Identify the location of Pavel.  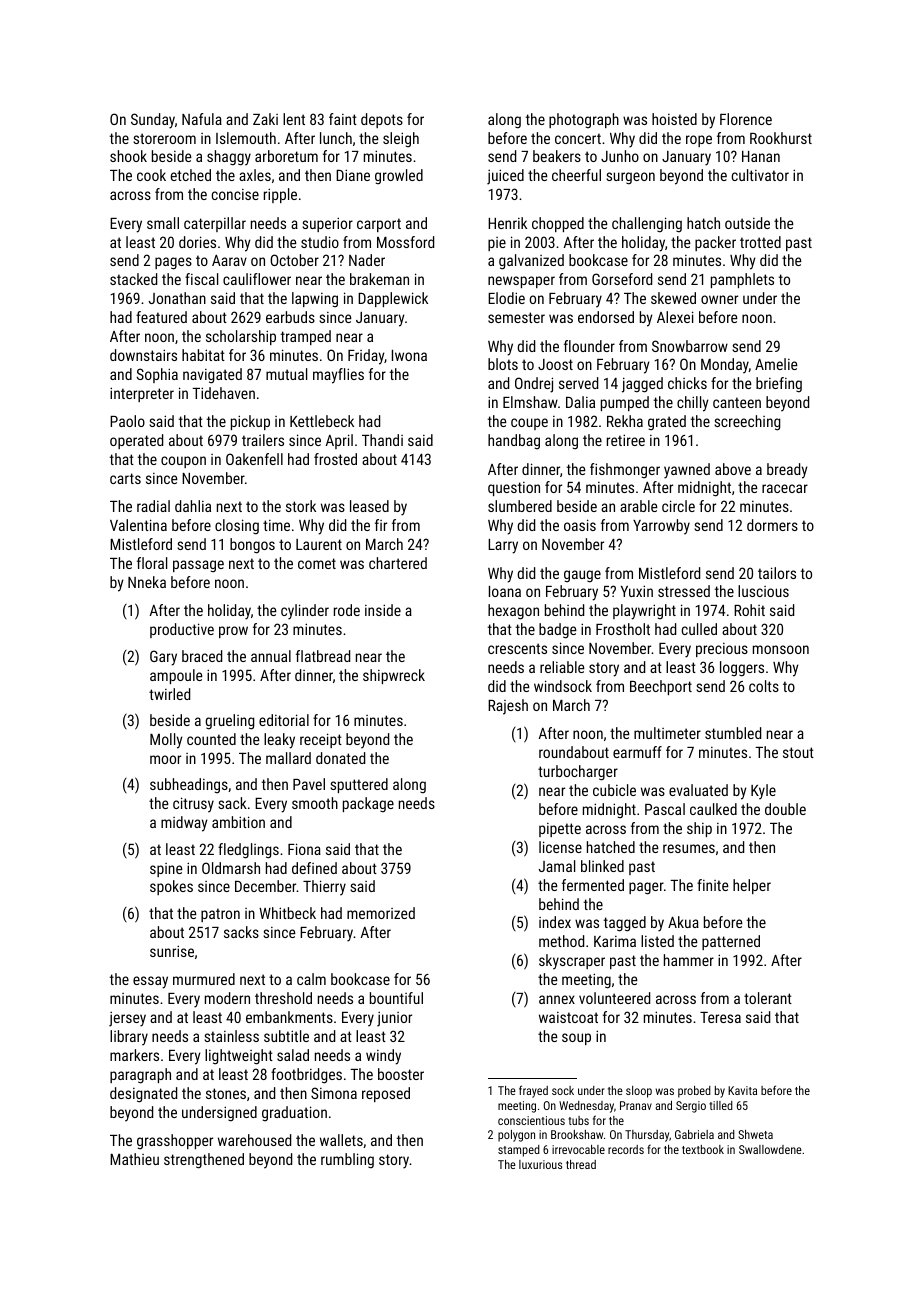
(309, 784).
